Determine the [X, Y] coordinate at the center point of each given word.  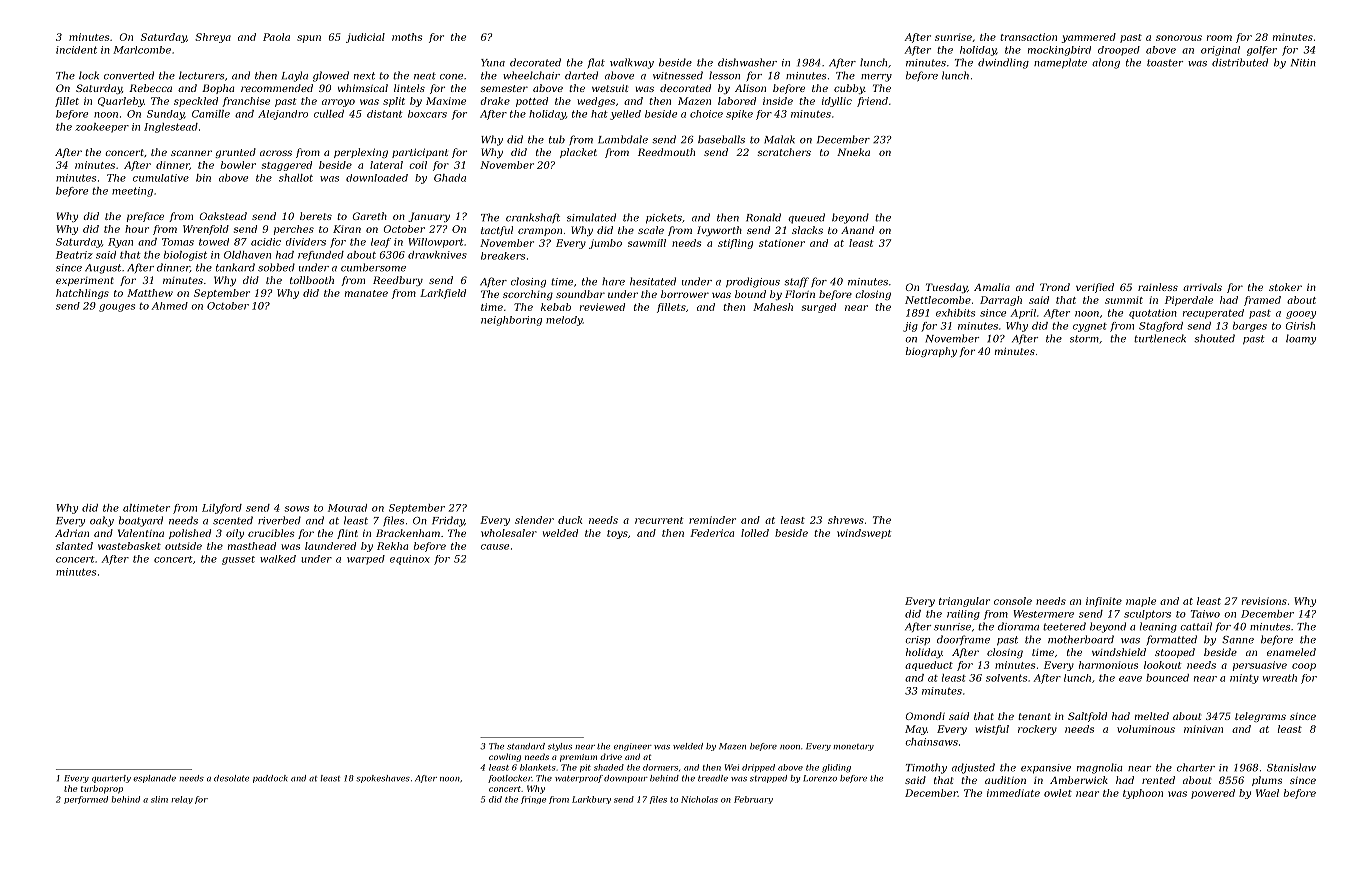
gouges [117, 308]
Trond [1055, 287]
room [1219, 38]
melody [564, 321]
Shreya [213, 38]
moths [407, 37]
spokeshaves [383, 779]
